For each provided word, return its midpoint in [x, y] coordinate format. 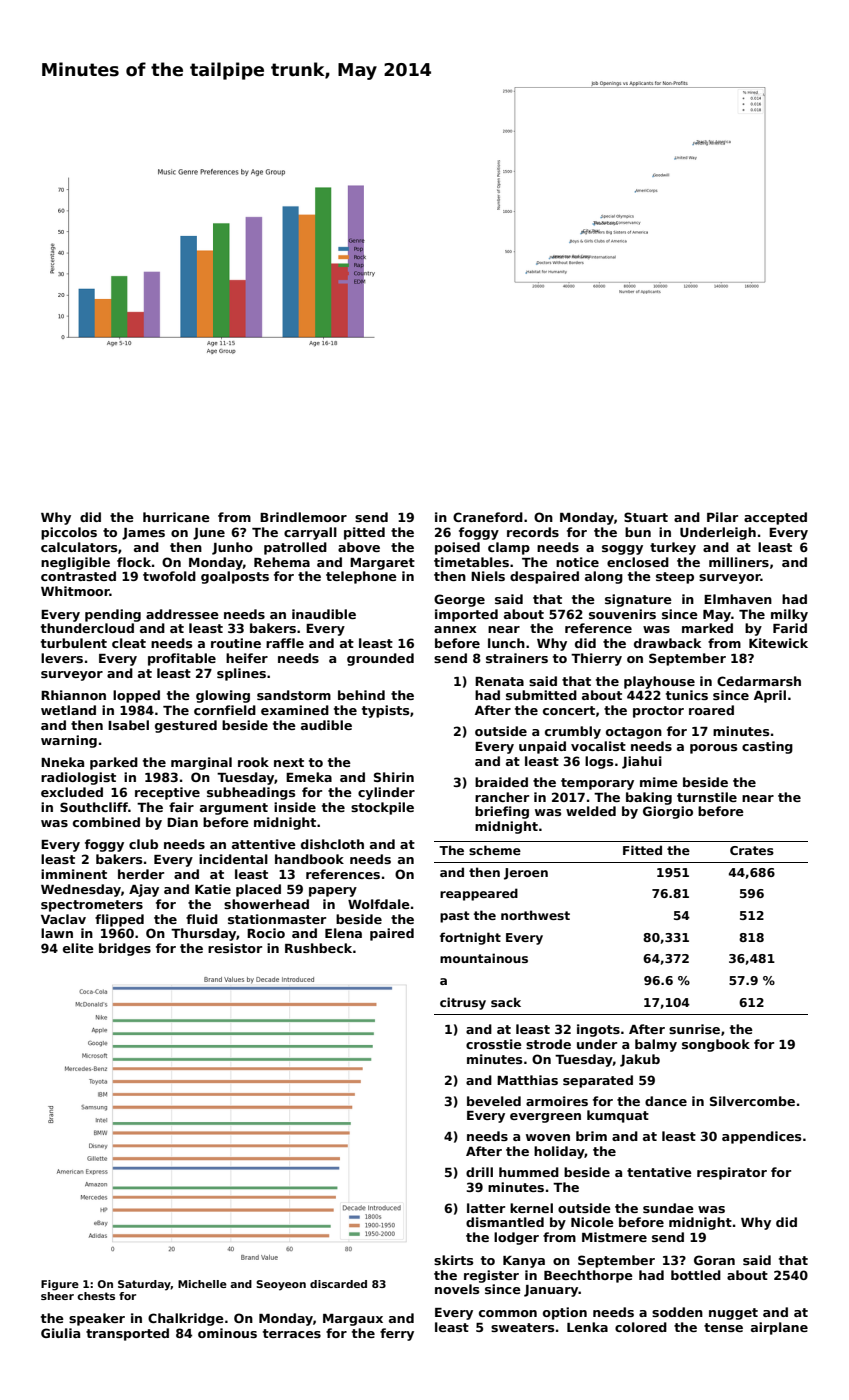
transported [127, 1334]
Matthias [527, 1080]
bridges [125, 949]
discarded [338, 1284]
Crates [752, 850]
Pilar [722, 517]
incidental [233, 859]
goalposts [235, 577]
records [533, 532]
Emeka [309, 777]
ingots [598, 1030]
